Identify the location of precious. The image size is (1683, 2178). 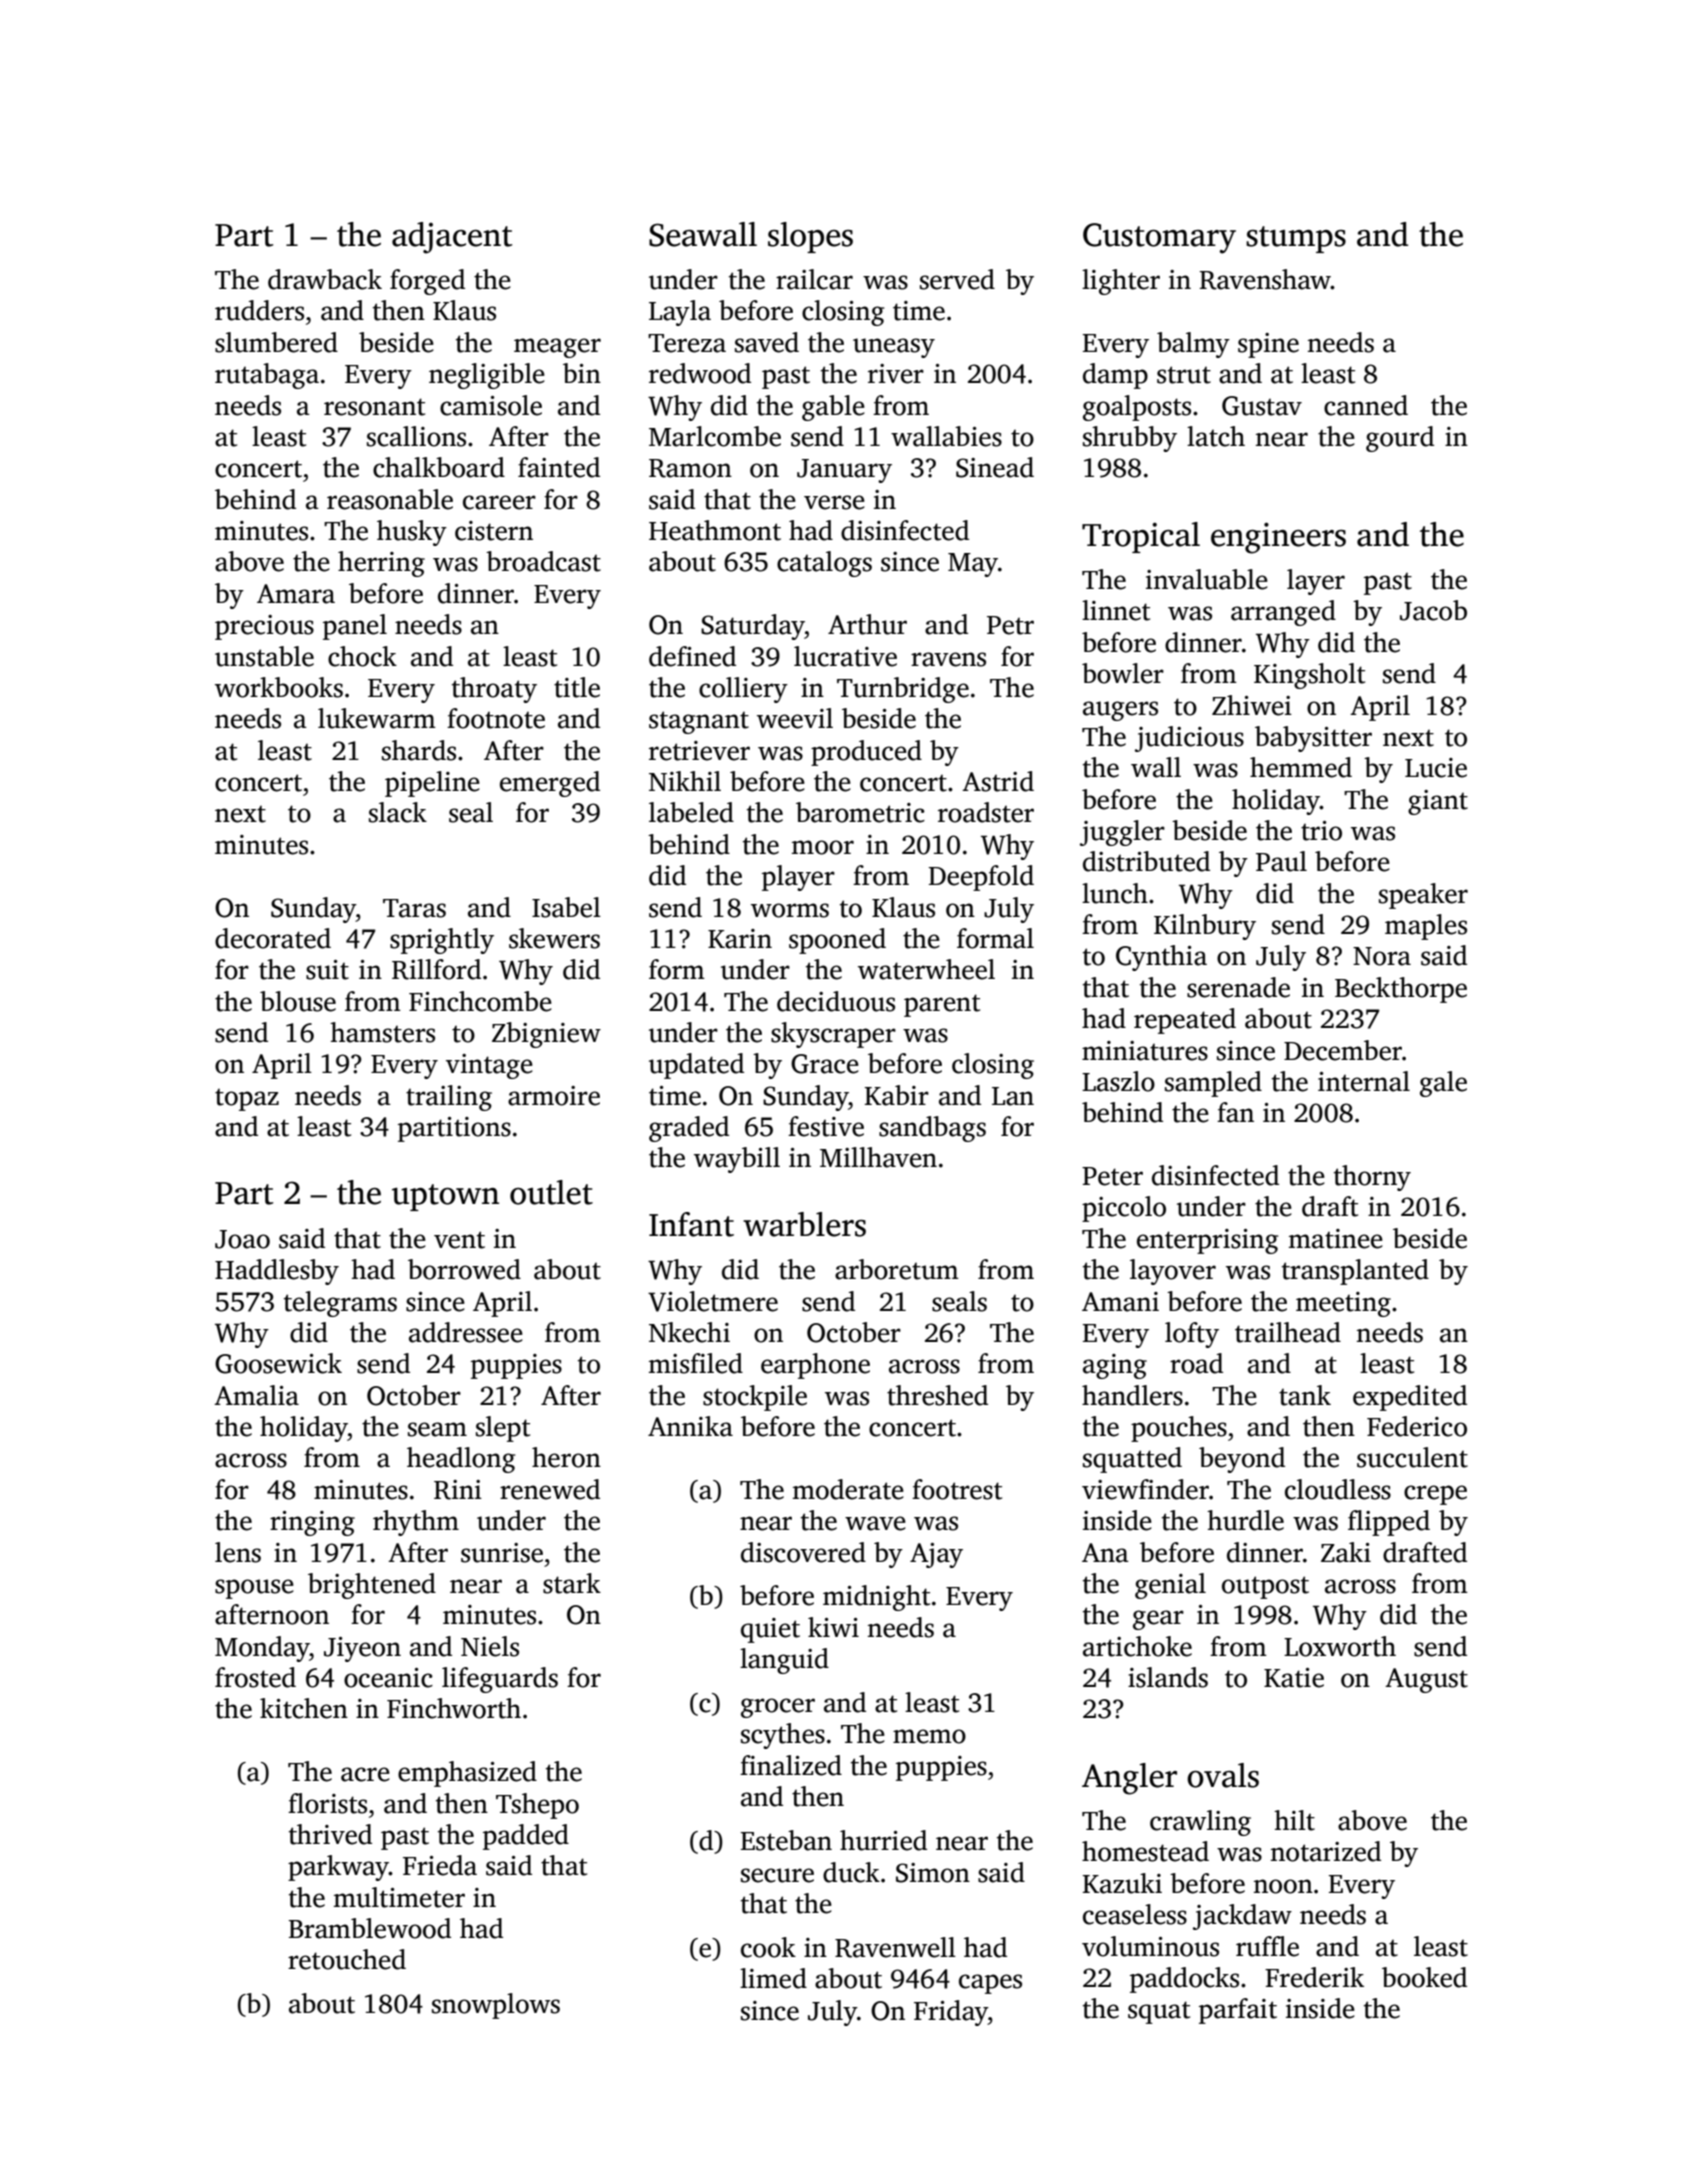
(264, 627).
